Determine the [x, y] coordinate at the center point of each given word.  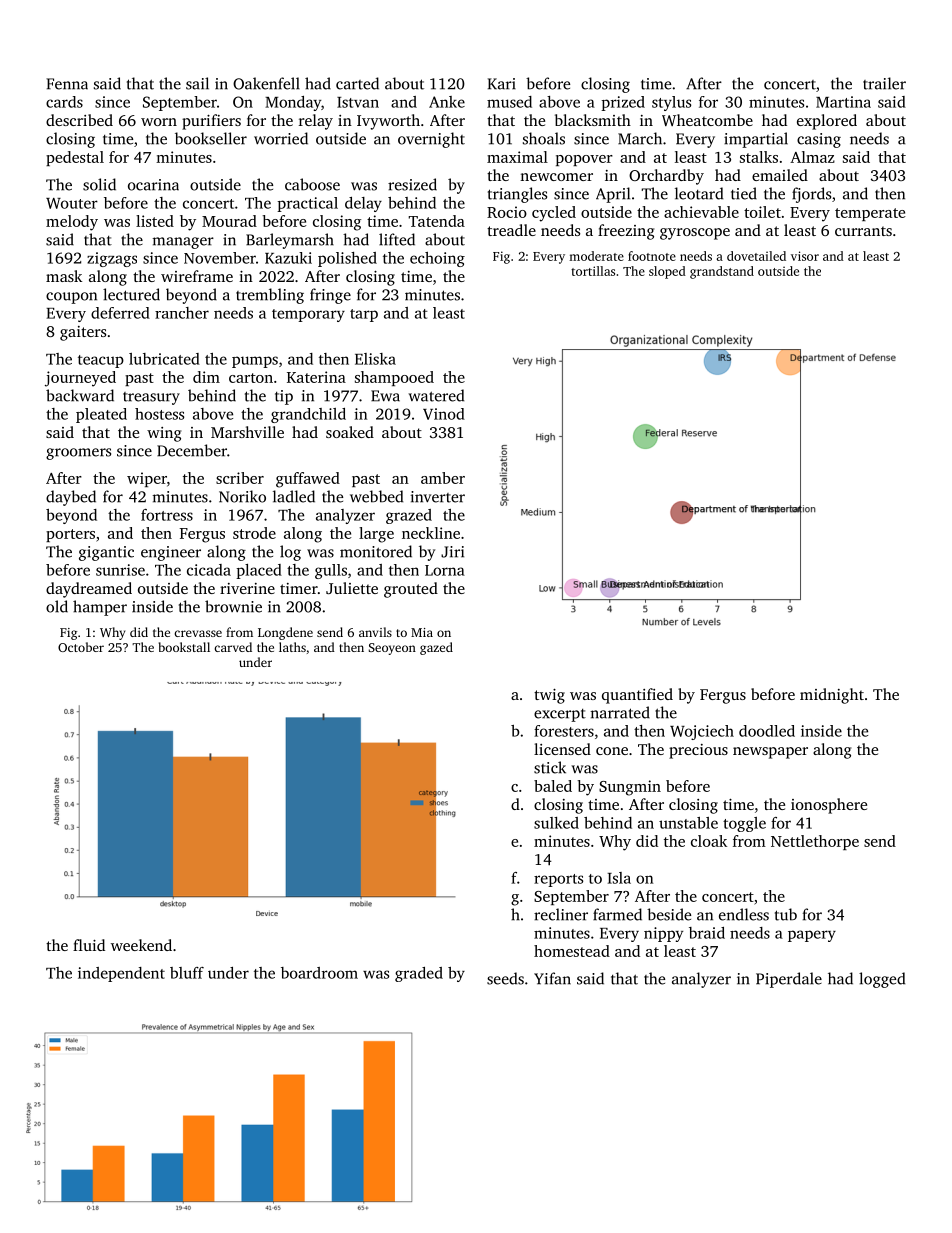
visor [805, 256]
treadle [511, 230]
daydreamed [89, 590]
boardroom [319, 973]
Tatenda [436, 221]
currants [863, 231]
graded [419, 974]
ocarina [153, 185]
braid [707, 933]
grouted [411, 590]
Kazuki [288, 258]
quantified [637, 696]
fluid [89, 945]
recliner [561, 914]
